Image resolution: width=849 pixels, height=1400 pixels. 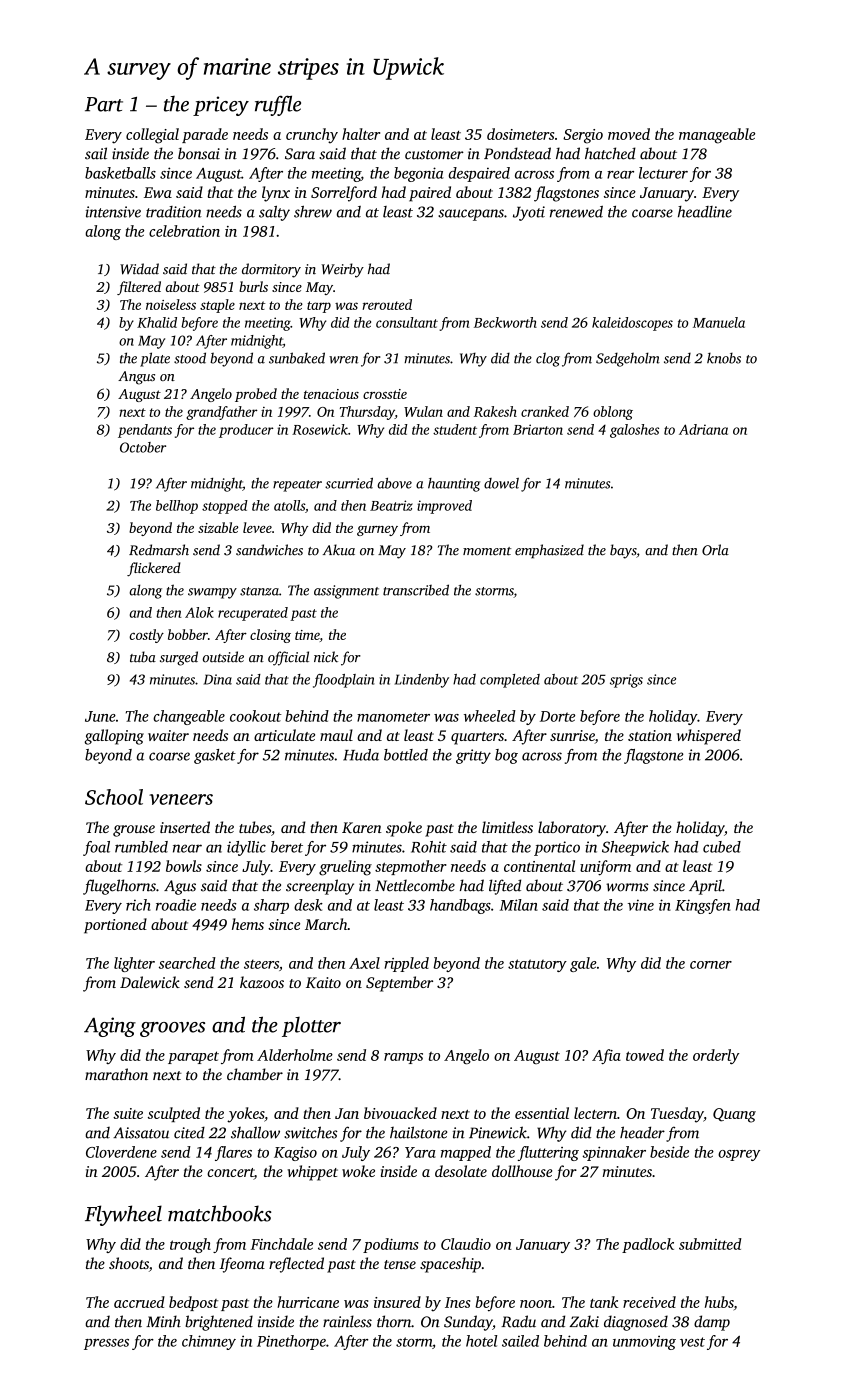 What do you see at coordinates (529, 213) in the document?
I see `Jyoti` at bounding box center [529, 213].
